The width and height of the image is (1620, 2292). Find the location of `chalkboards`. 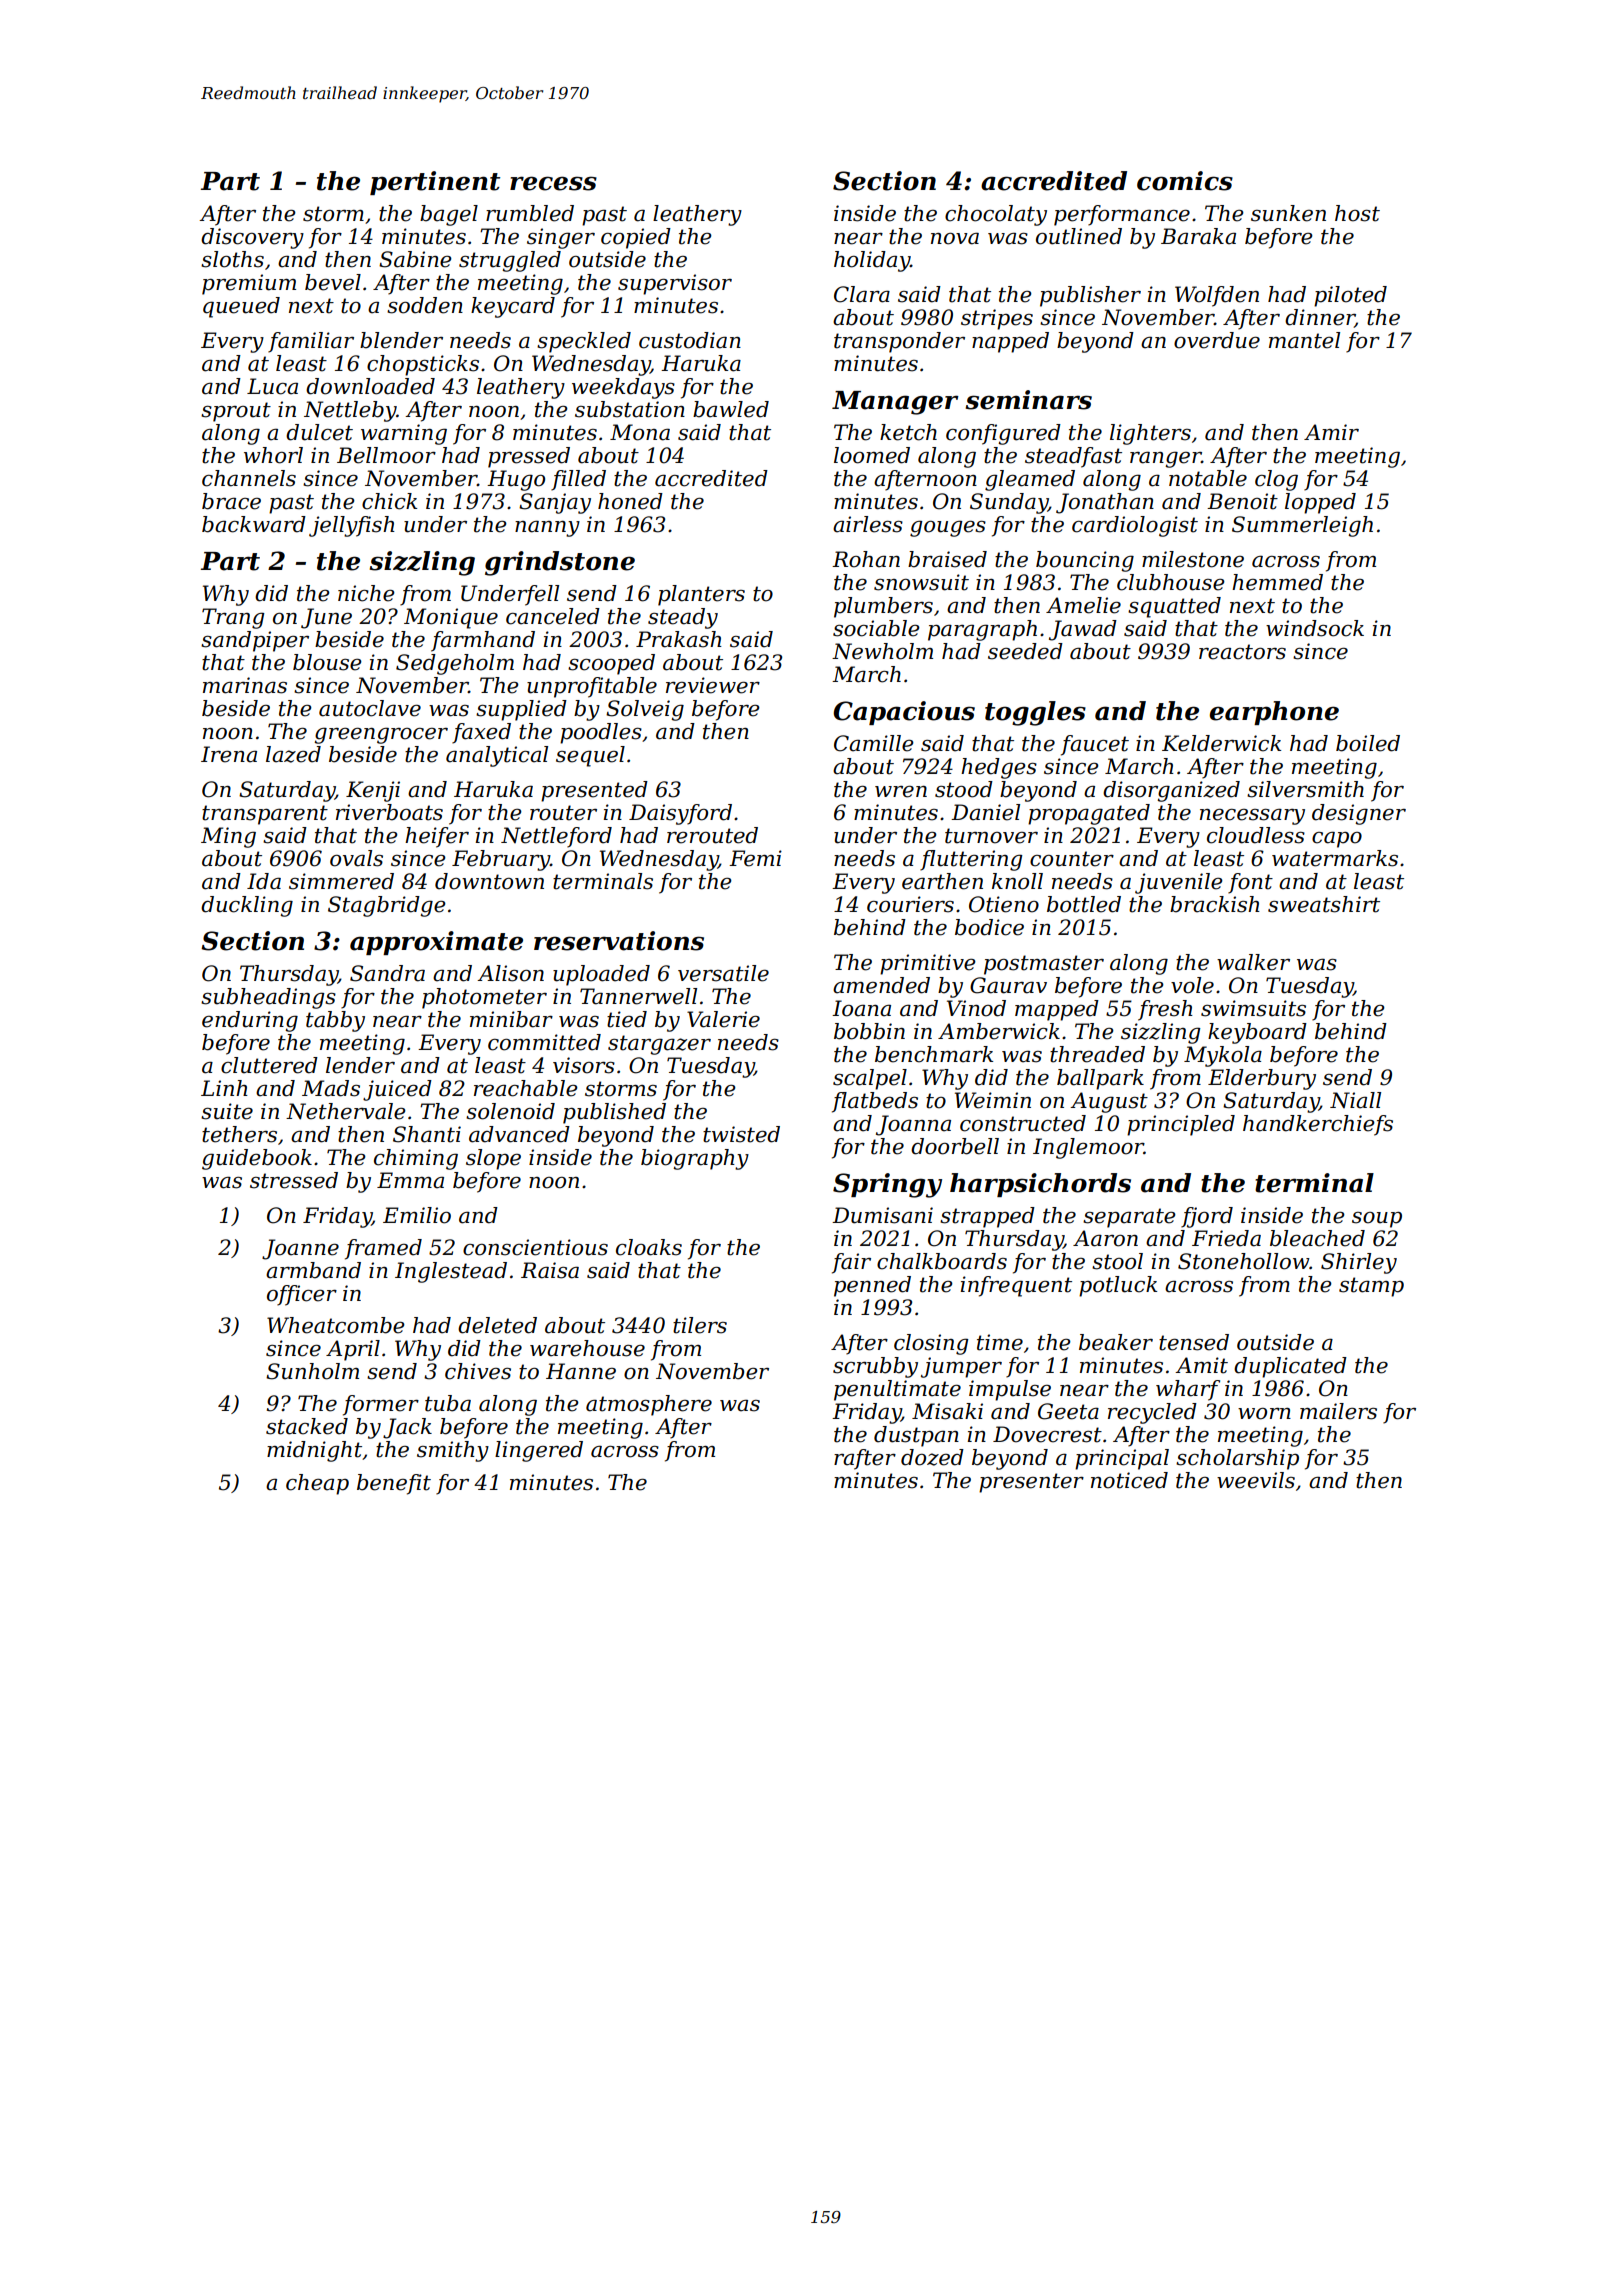

chalkboards is located at coordinates (942, 1261).
